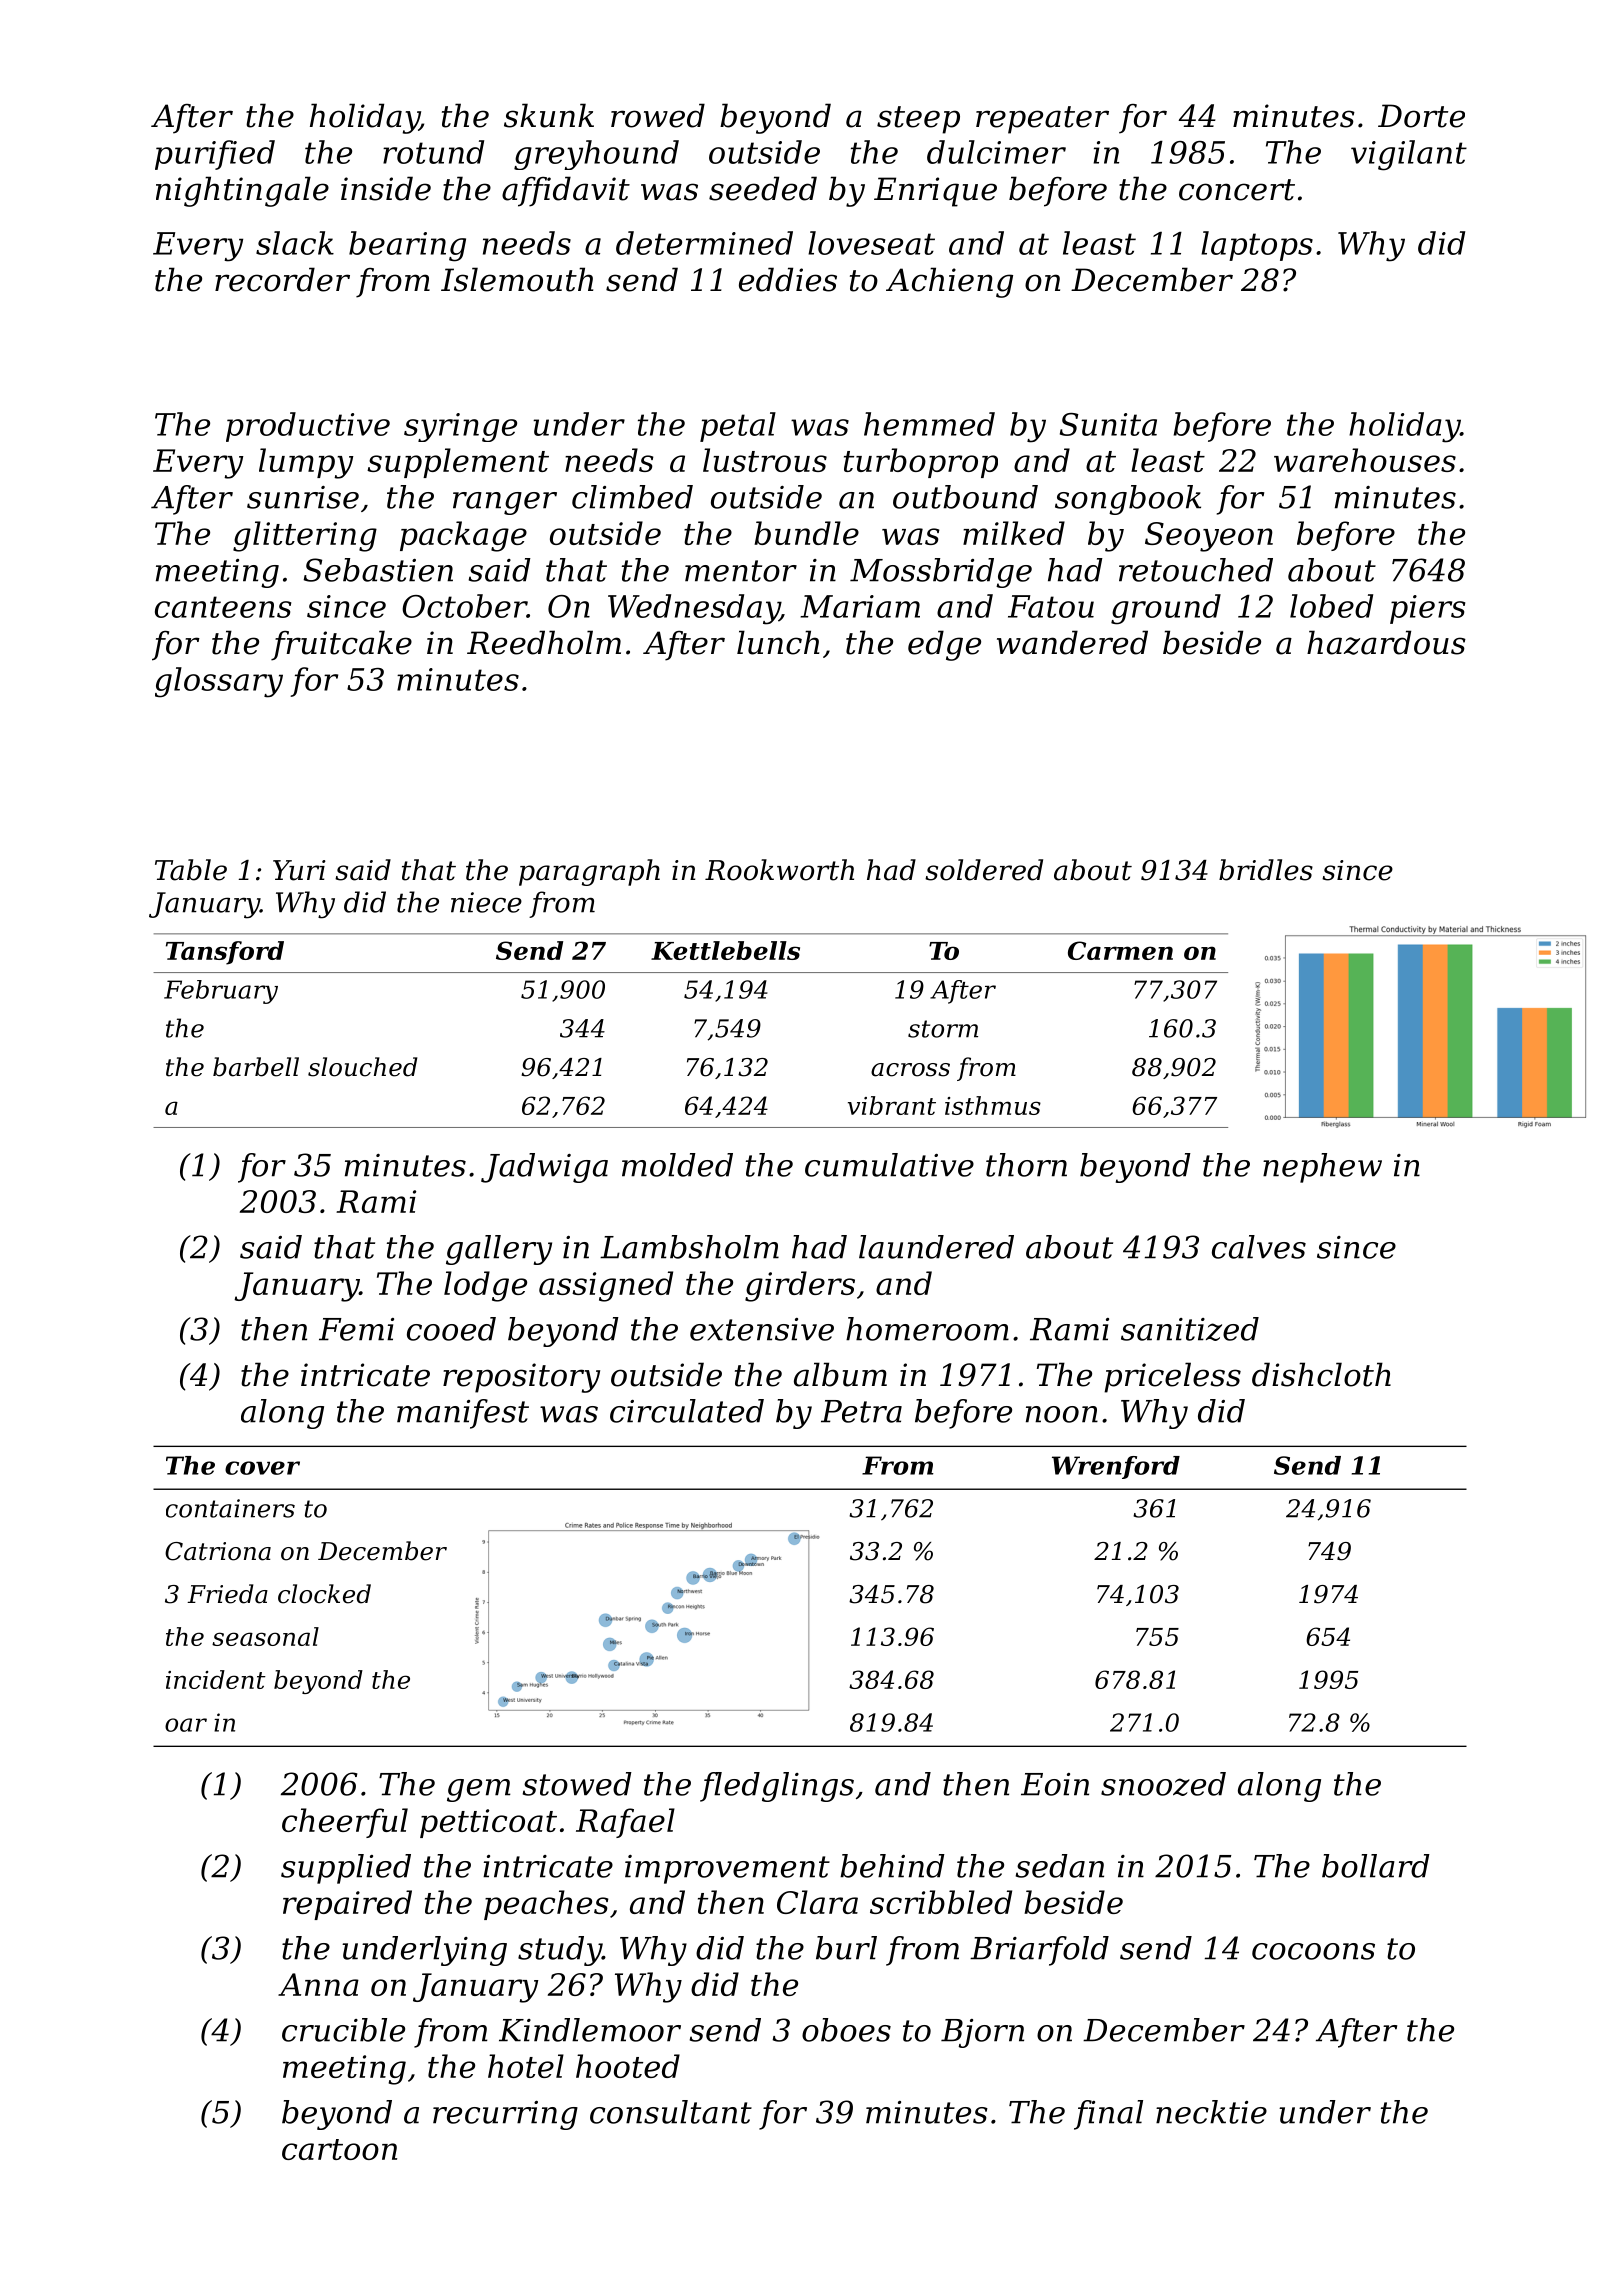  I want to click on rotund, so click(433, 152).
